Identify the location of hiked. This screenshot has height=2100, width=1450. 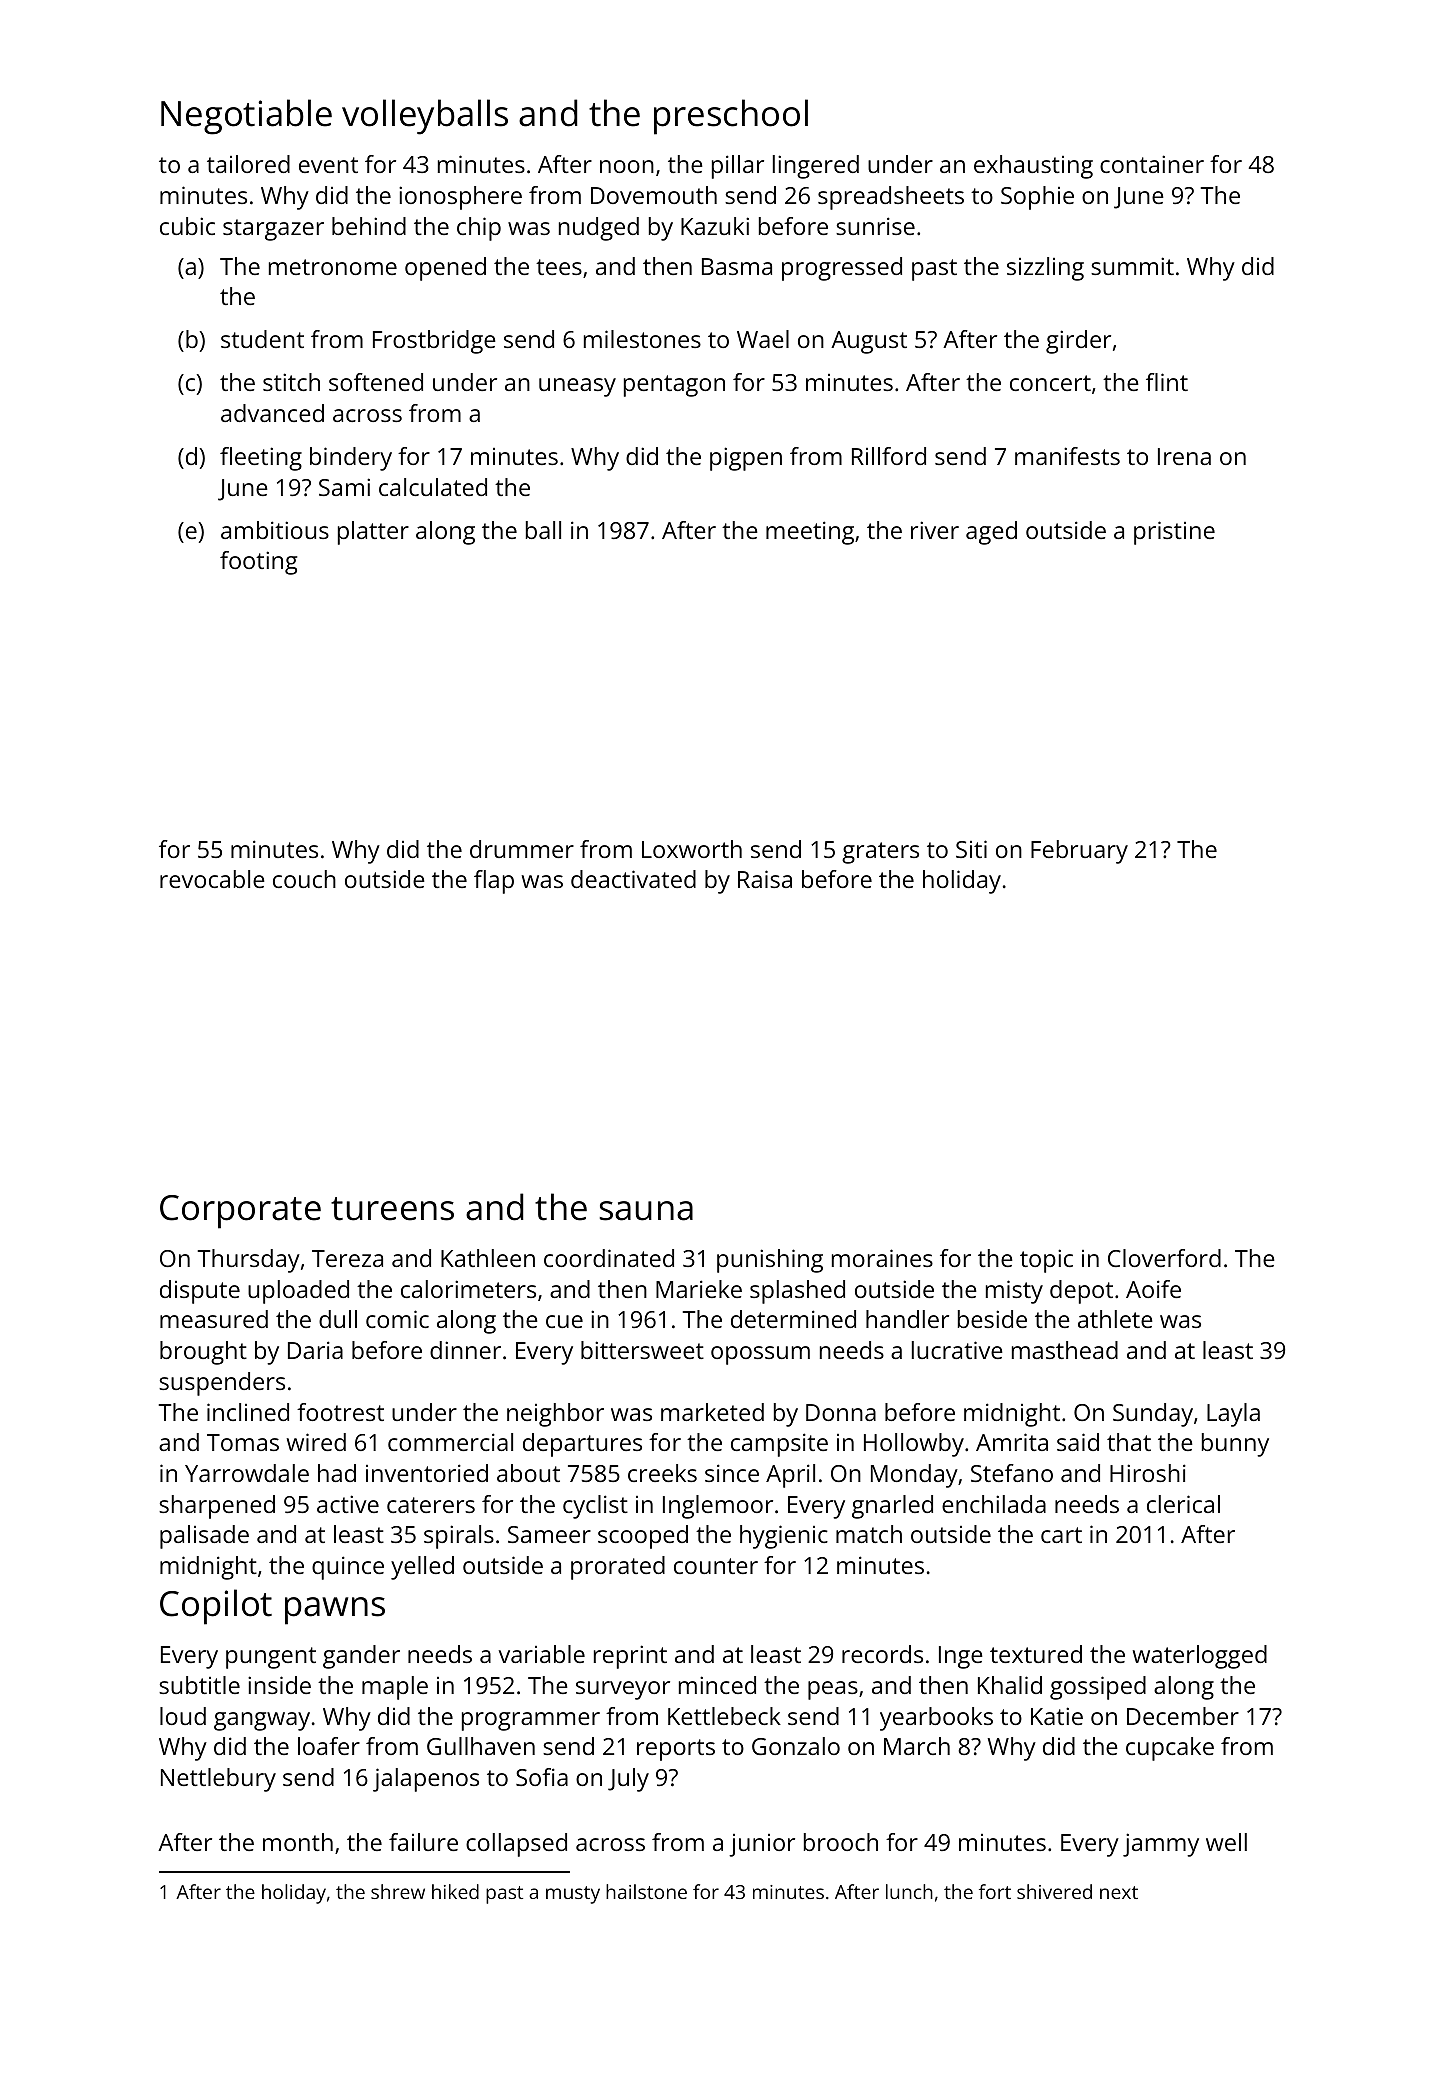
(455, 1891).
